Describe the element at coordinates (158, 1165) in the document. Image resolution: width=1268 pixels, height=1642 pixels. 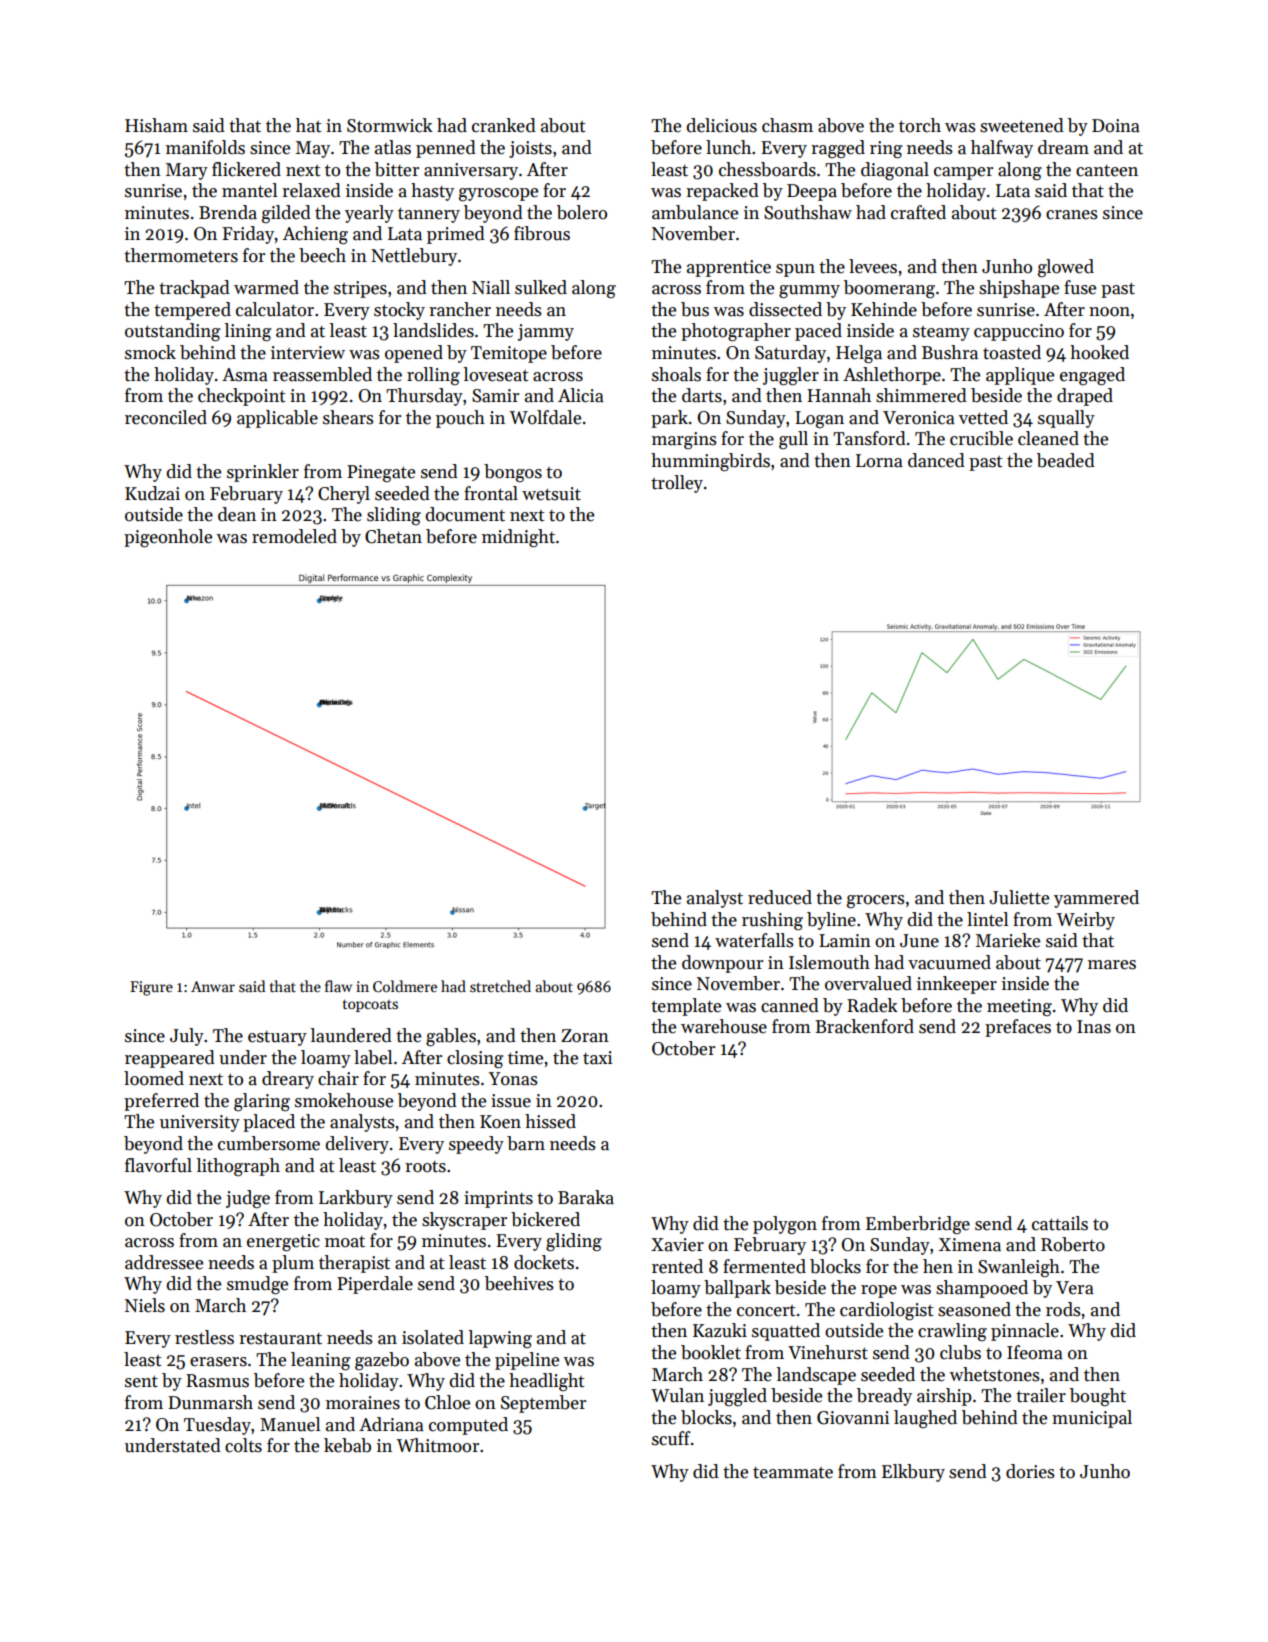
I see `flavorful` at that location.
